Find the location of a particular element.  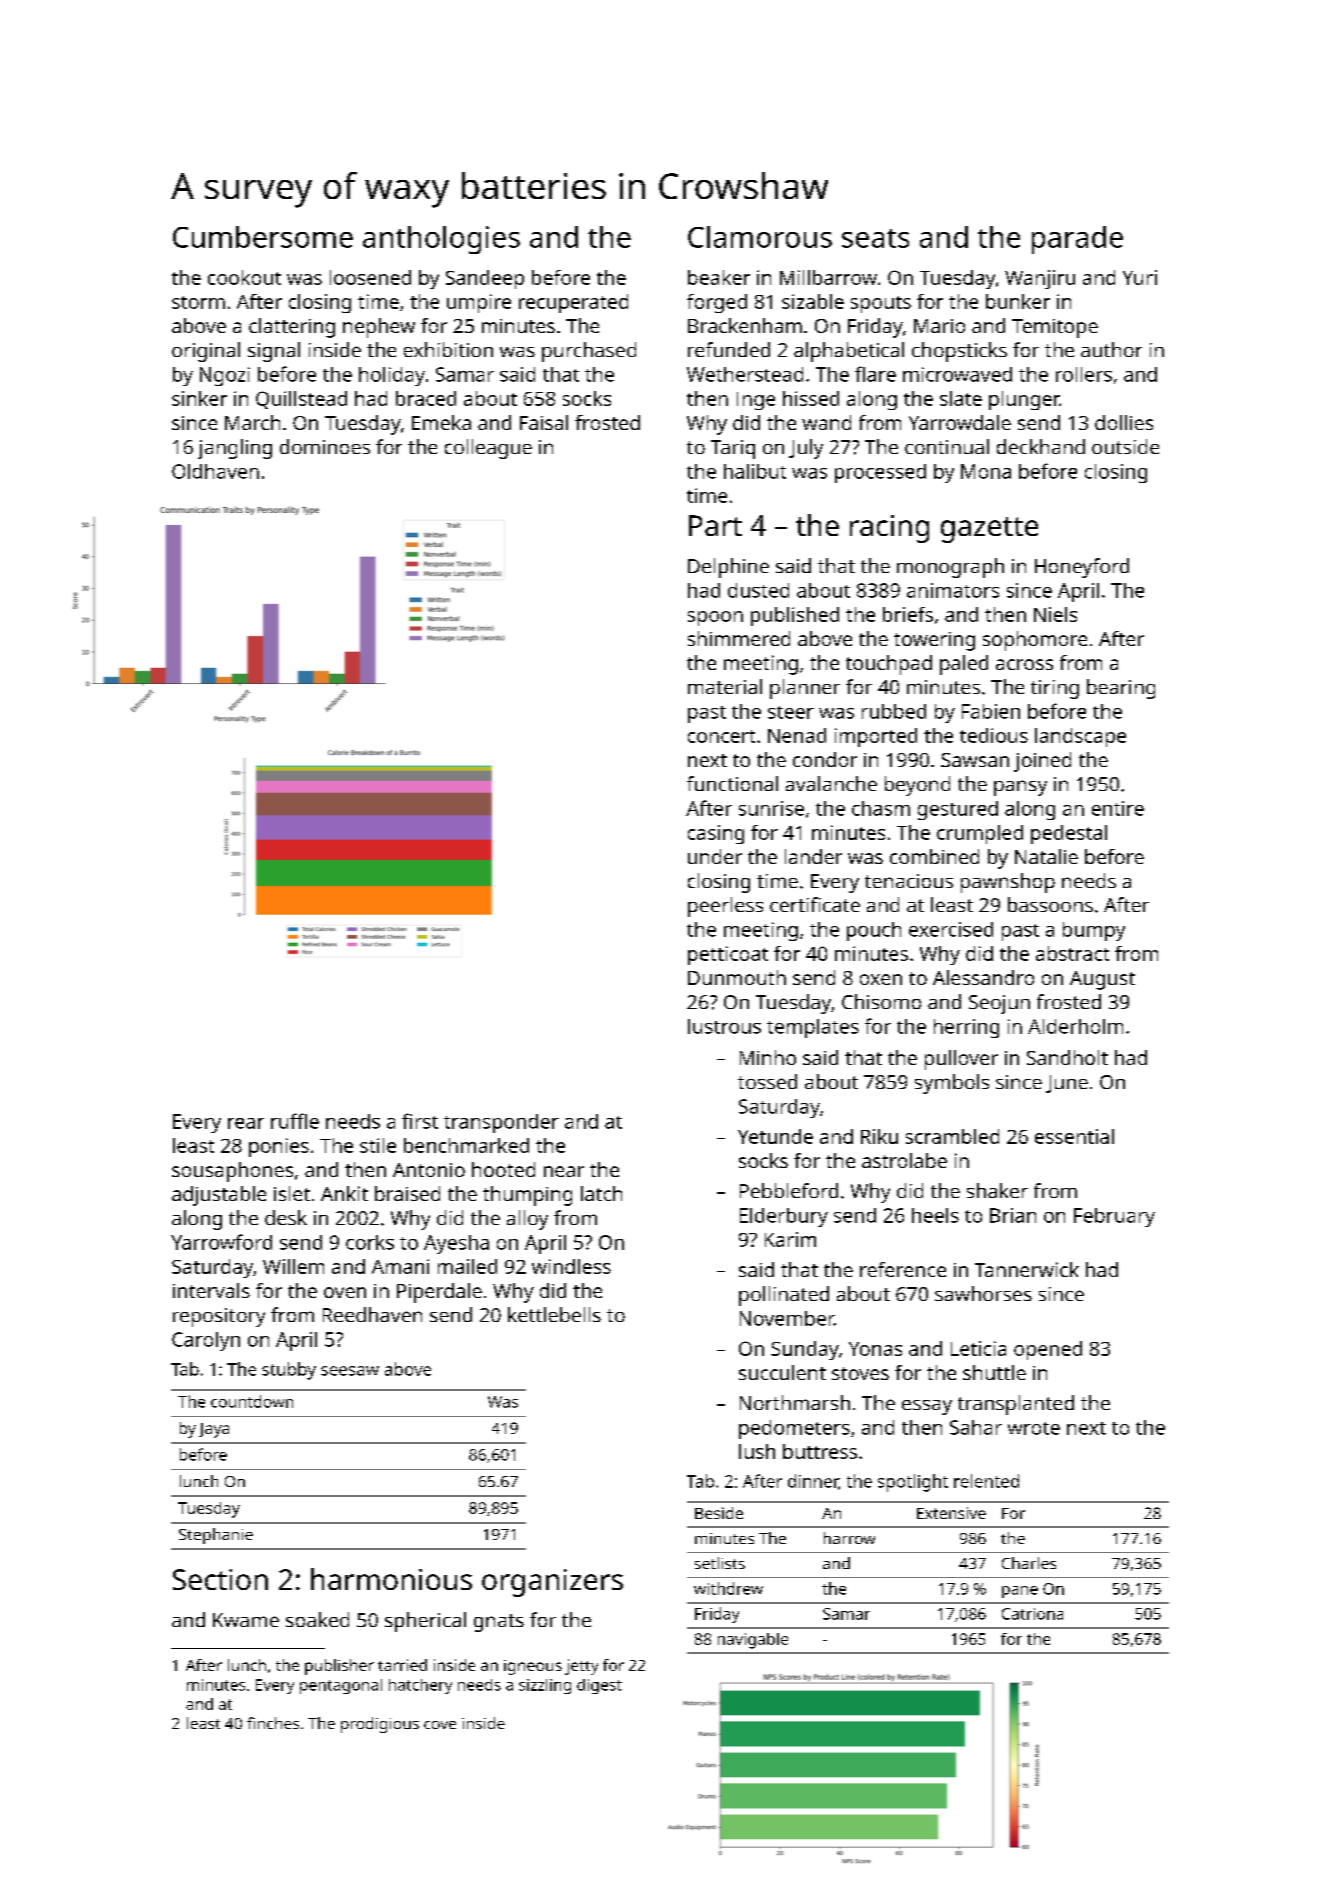

prodigious is located at coordinates (380, 1725).
